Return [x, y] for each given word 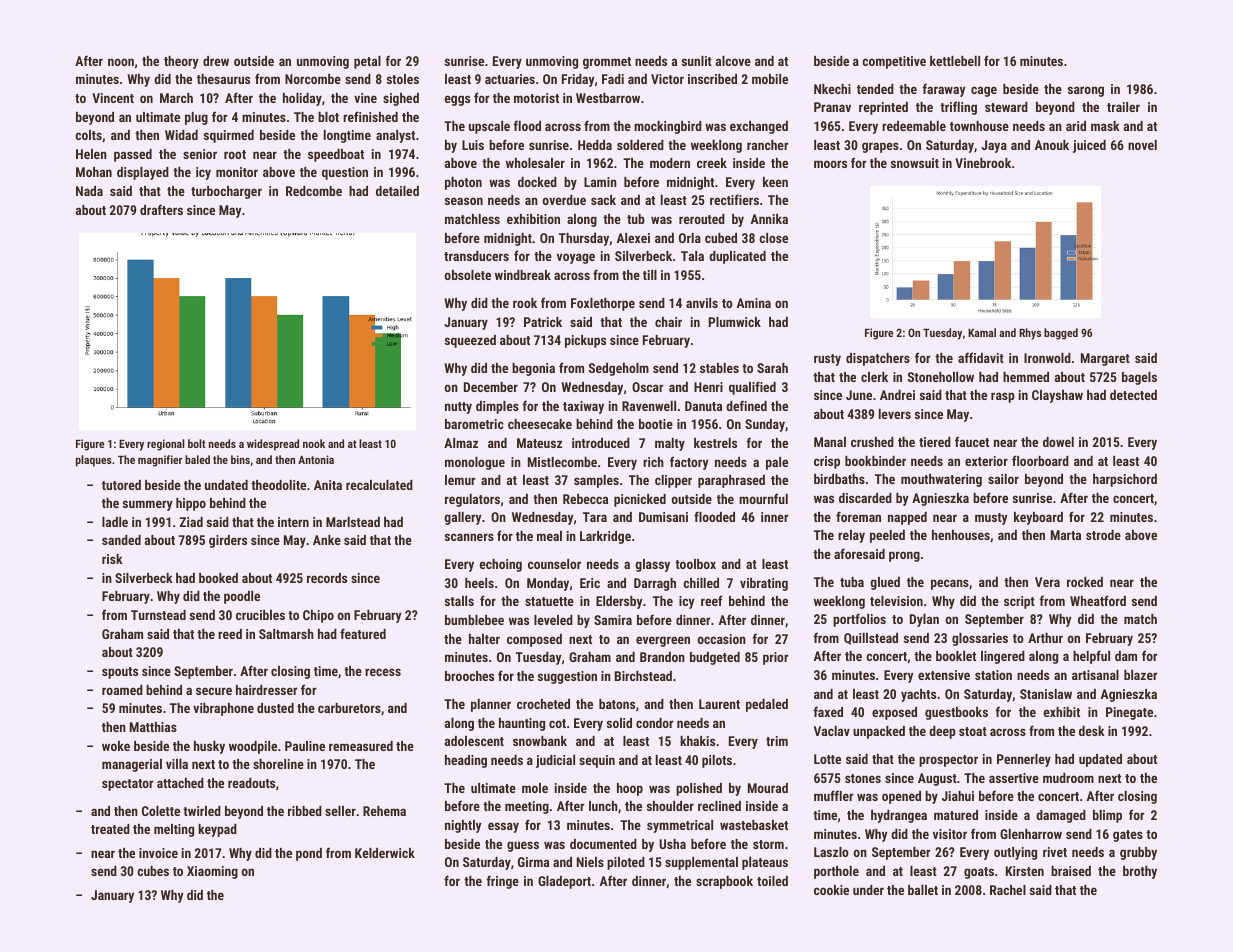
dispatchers [878, 359]
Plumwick [735, 322]
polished [699, 789]
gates [1128, 836]
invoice [158, 853]
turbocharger [226, 192]
